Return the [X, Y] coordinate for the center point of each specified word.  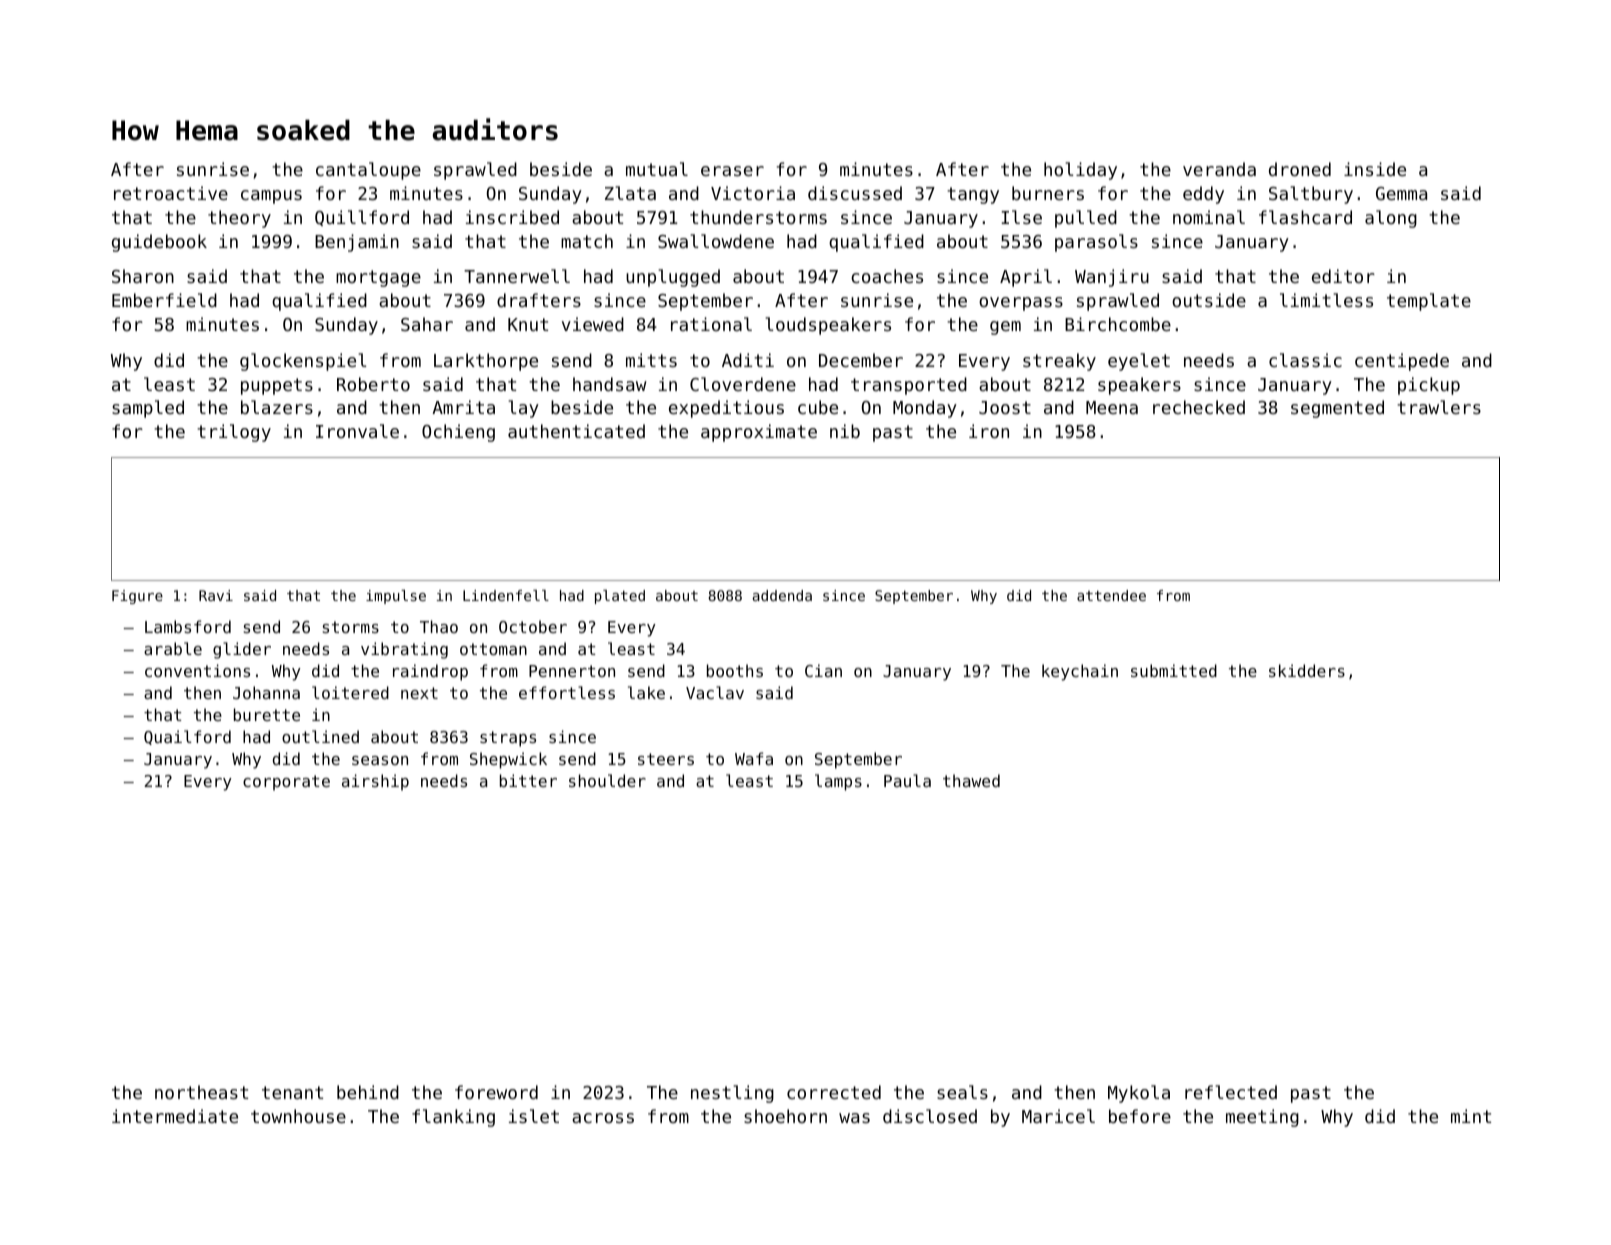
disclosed [930, 1116]
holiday [1080, 171]
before [1140, 1116]
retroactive [171, 193]
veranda [1219, 169]
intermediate [175, 1116]
